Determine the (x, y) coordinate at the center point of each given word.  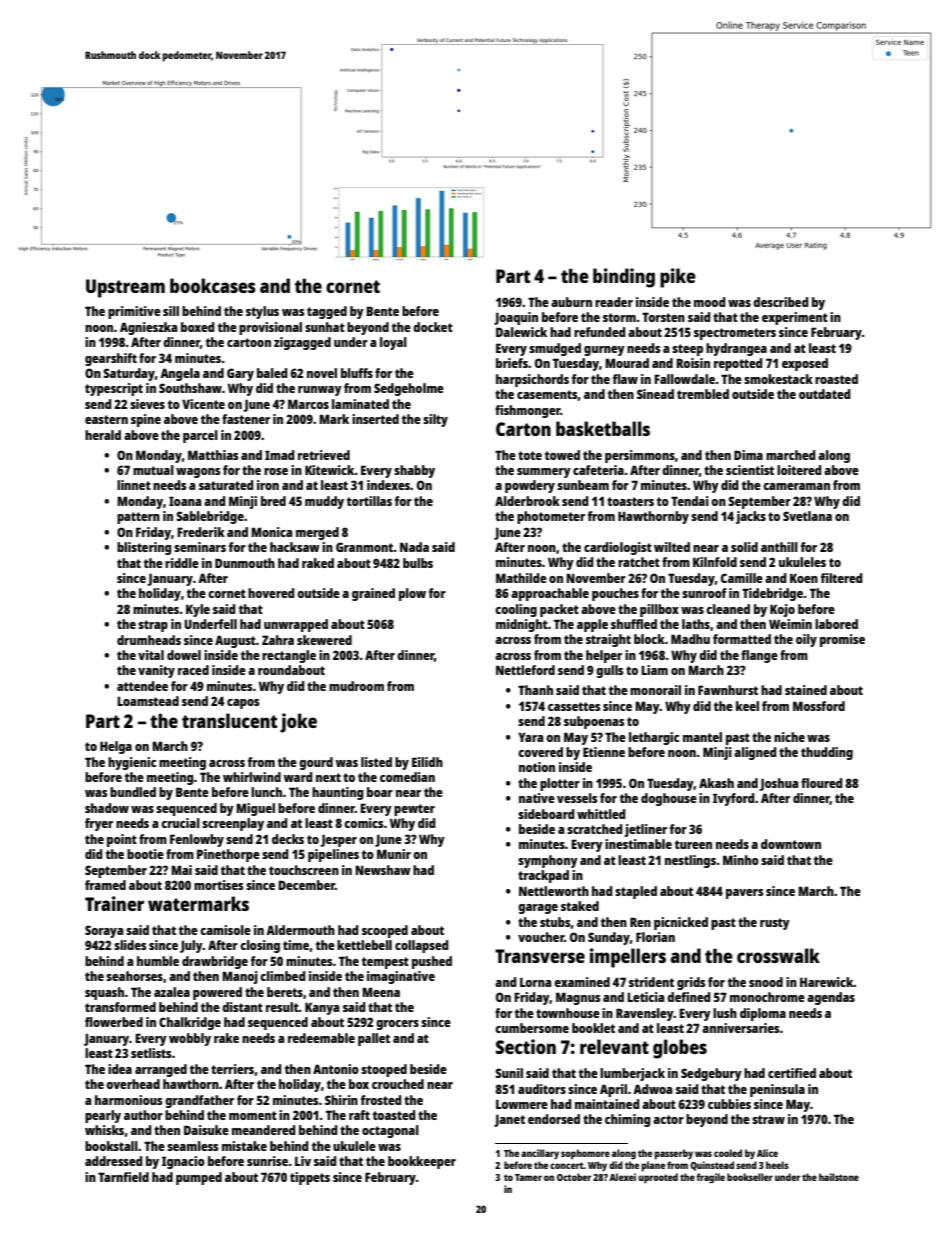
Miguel (255, 809)
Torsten (663, 317)
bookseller (750, 1177)
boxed (198, 327)
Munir (394, 854)
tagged (327, 312)
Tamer (528, 1177)
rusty (775, 924)
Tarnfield (123, 1177)
